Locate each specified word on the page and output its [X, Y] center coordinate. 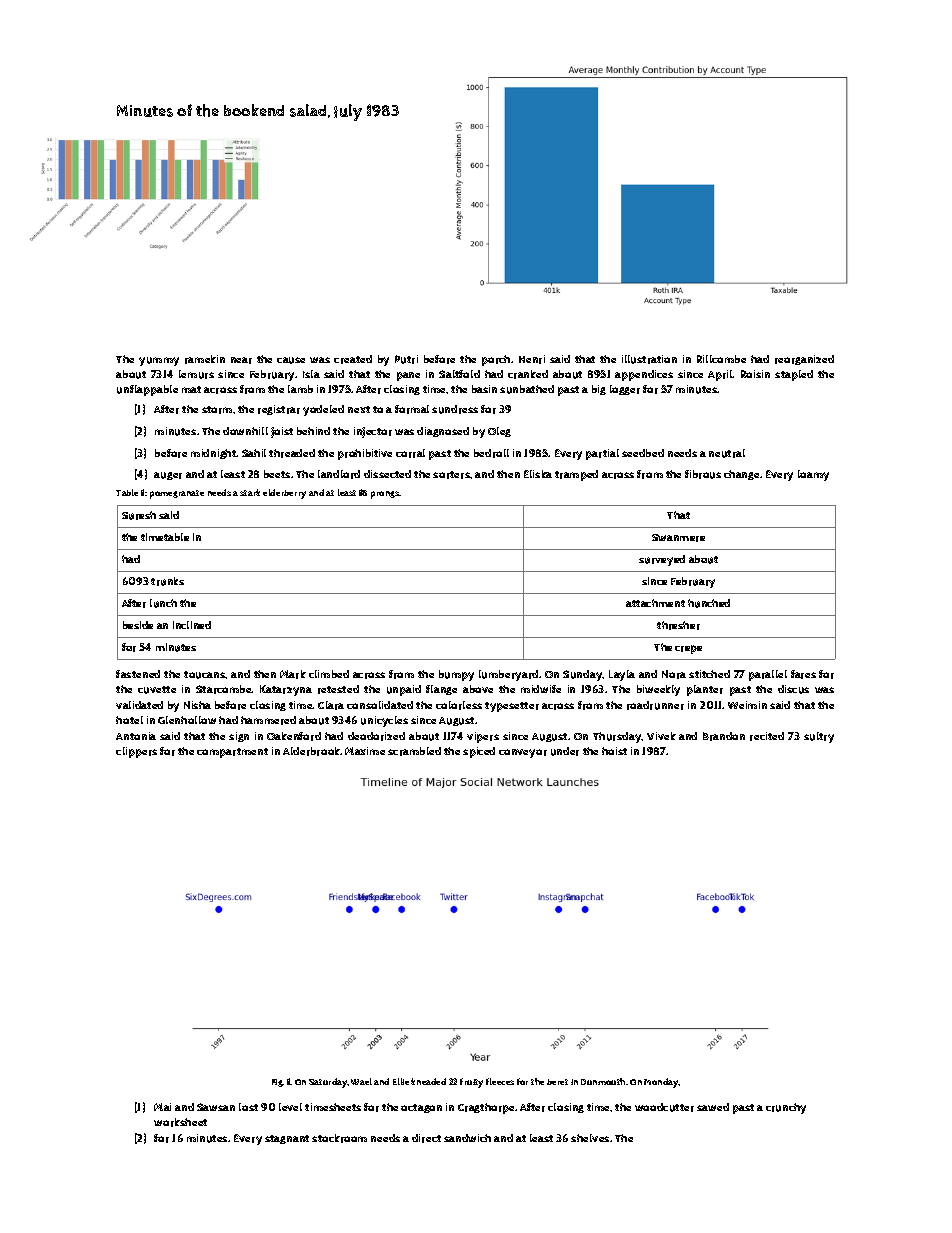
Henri [532, 359]
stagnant [287, 1139]
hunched [709, 603]
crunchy [786, 1108]
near [241, 360]
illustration [649, 359]
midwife [541, 689]
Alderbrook [312, 751]
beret [557, 1082]
